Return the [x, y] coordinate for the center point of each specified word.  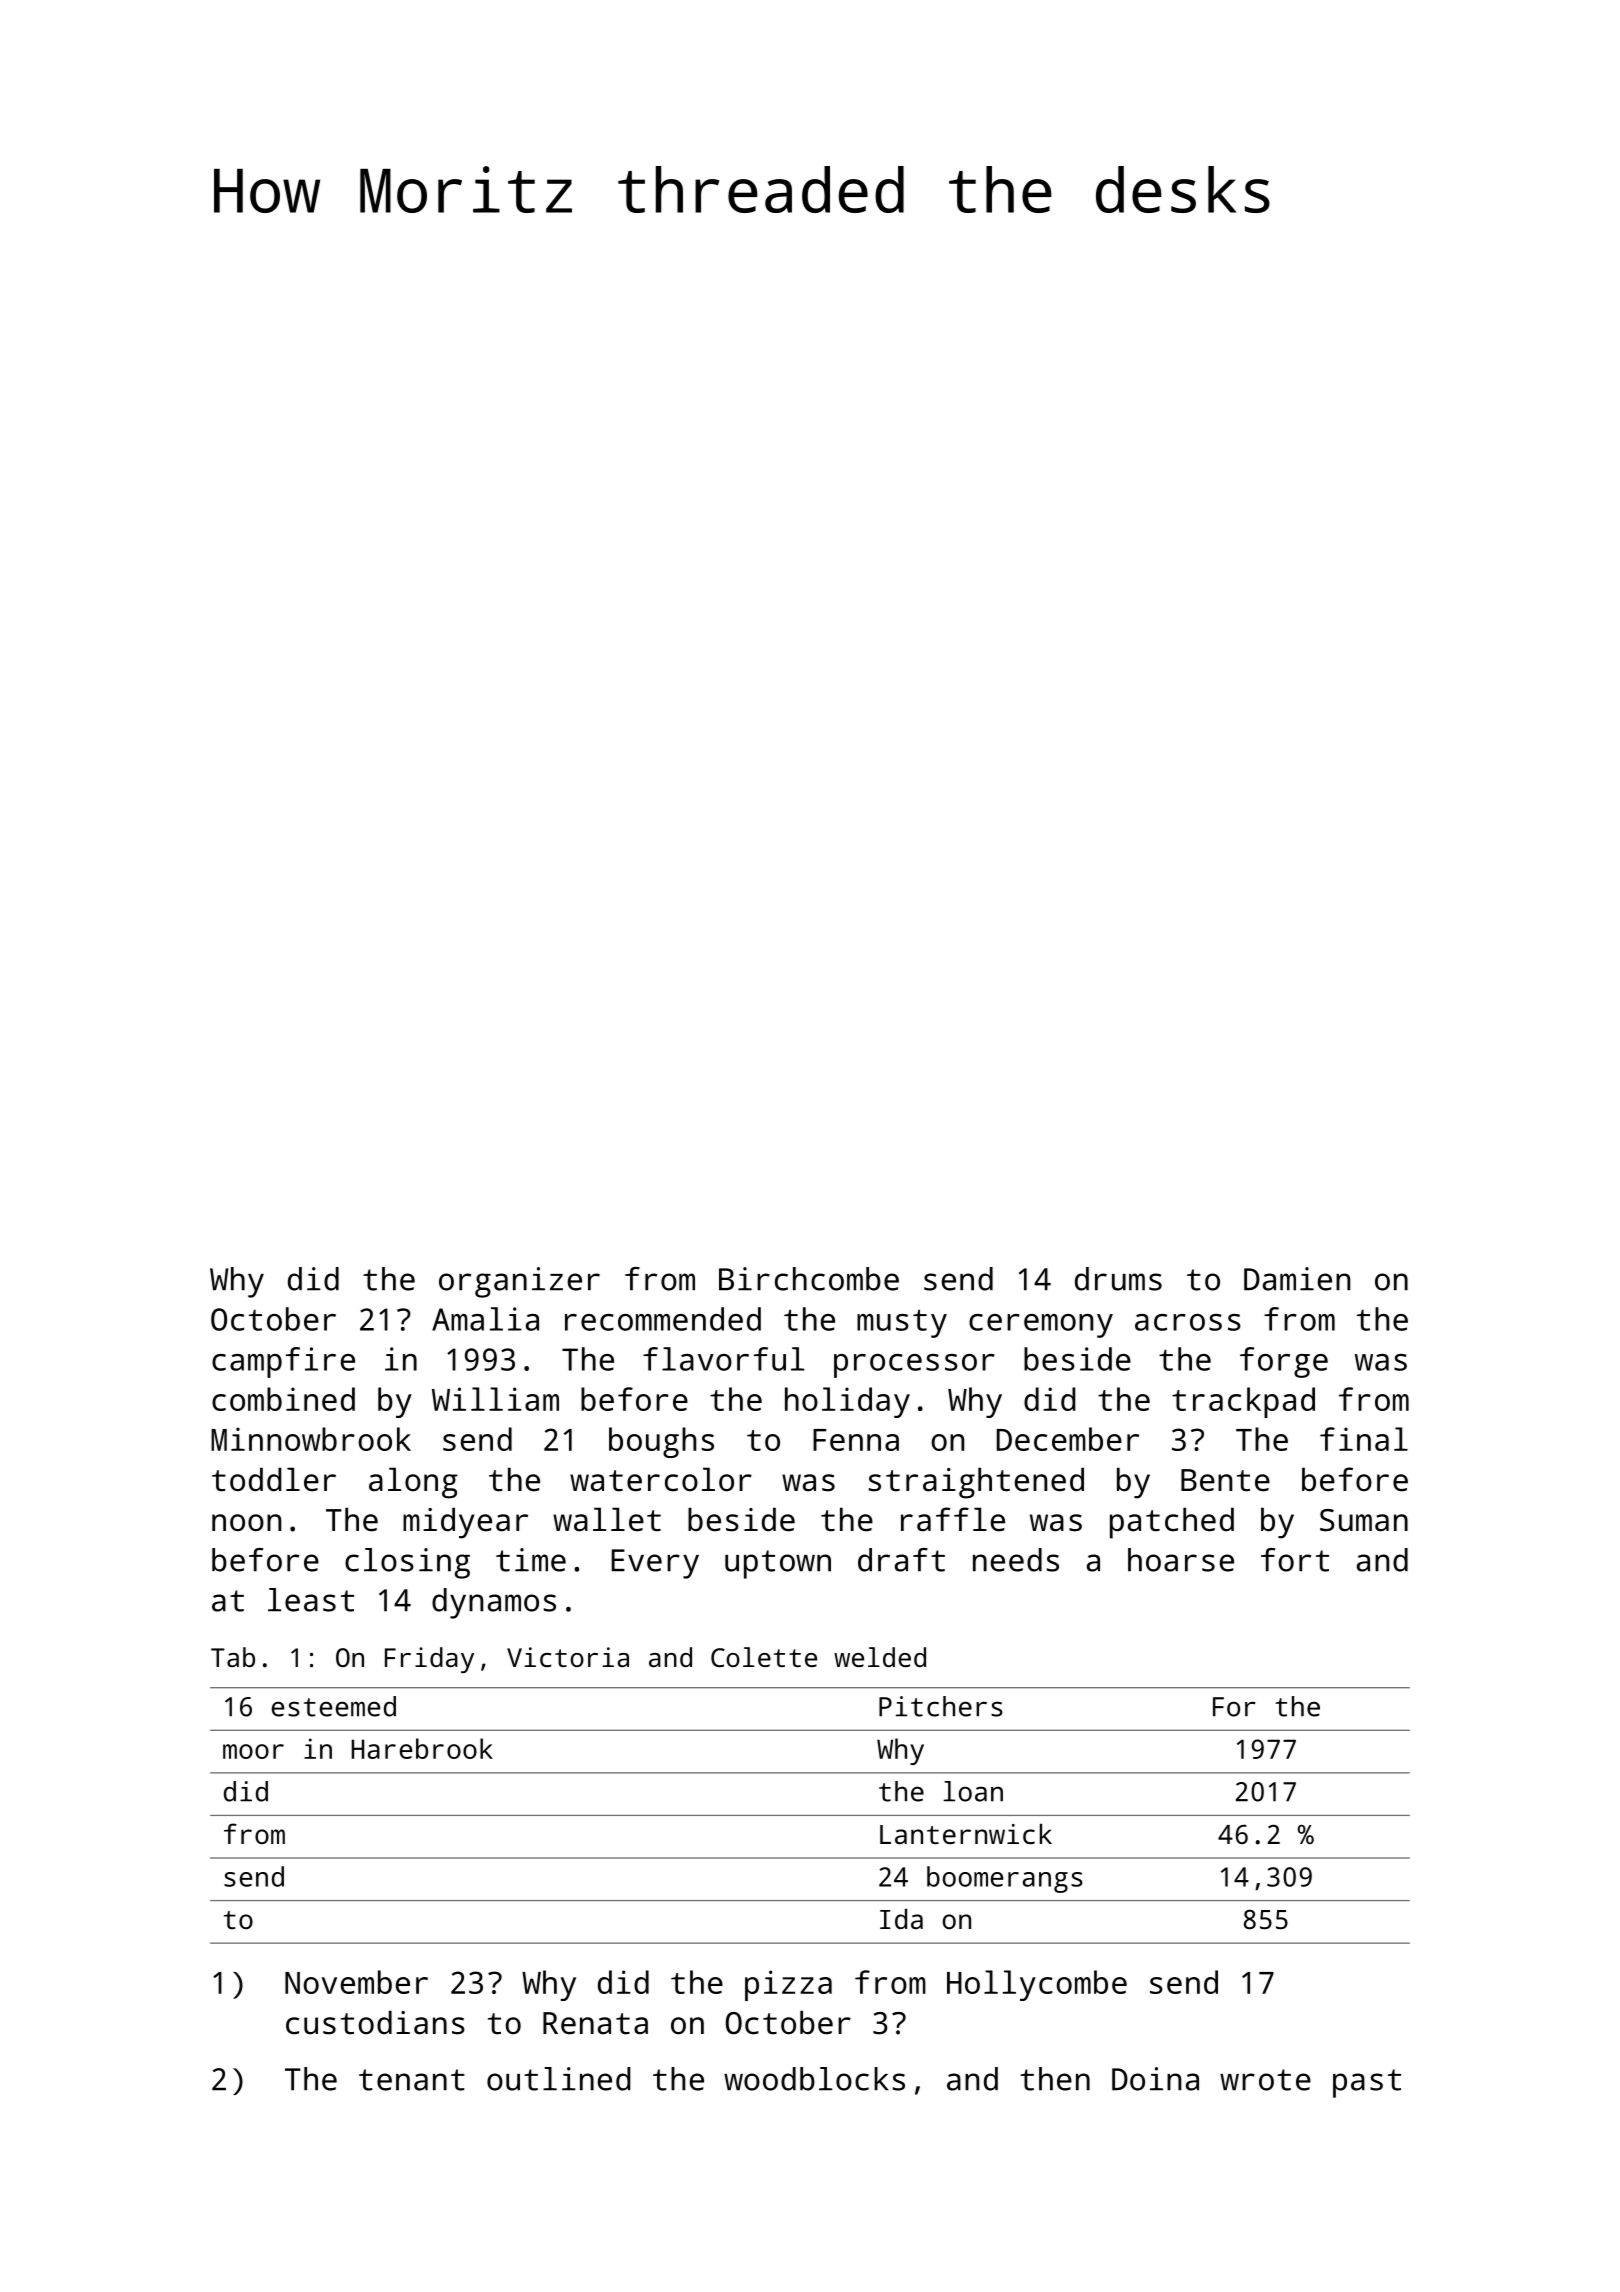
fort [1295, 1560]
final [1364, 1439]
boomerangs [1005, 1879]
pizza [788, 1985]
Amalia [485, 1319]
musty [902, 1323]
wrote [1265, 2080]
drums [1118, 1279]
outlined [559, 2079]
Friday [429, 1660]
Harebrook [422, 1748]
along [413, 1483]
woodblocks [814, 2079]
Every [655, 1564]
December [1068, 1439]
